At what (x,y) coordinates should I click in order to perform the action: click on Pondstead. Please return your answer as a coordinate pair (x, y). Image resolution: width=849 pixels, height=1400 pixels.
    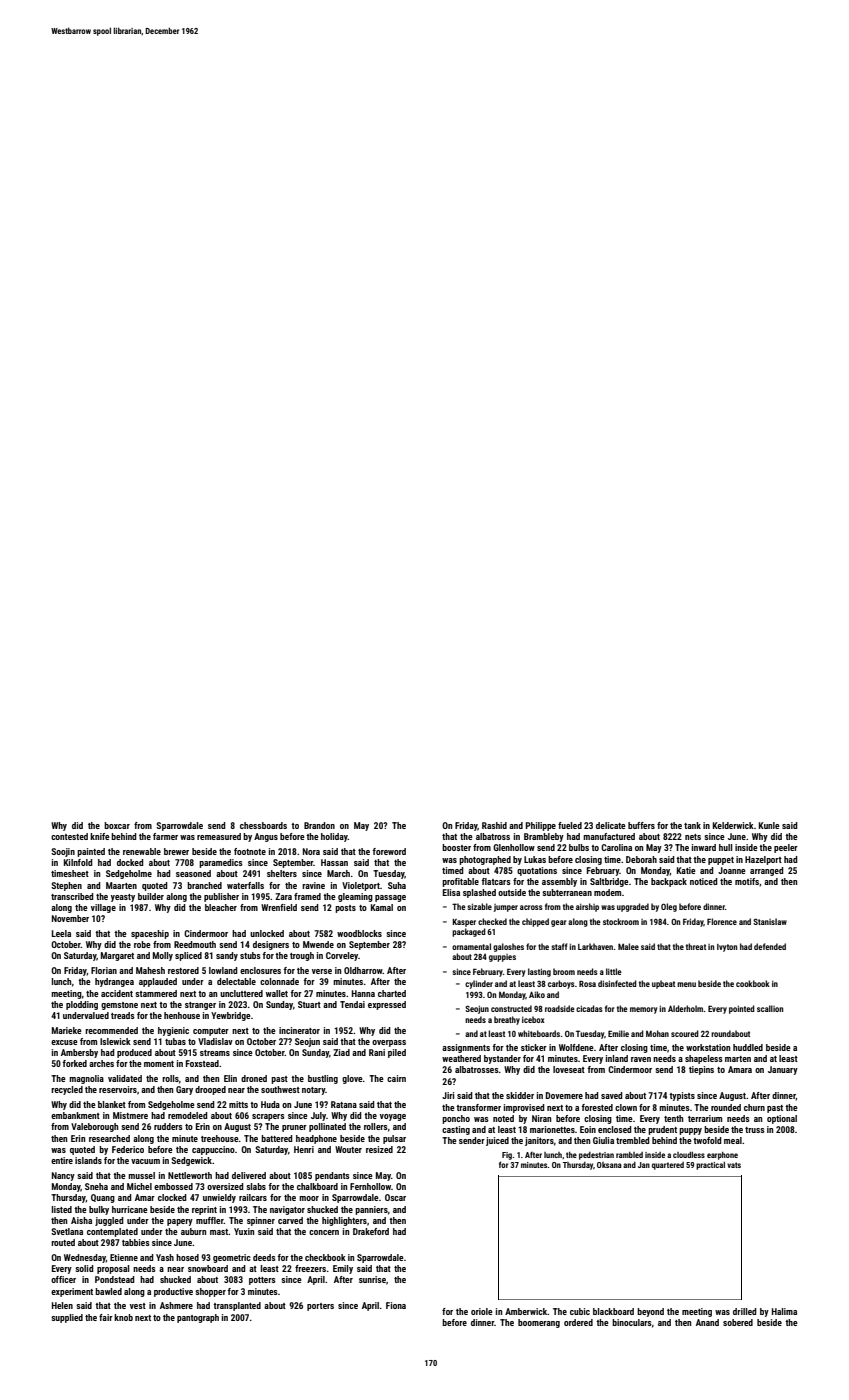
    Looking at the image, I should click on (115, 1279).
